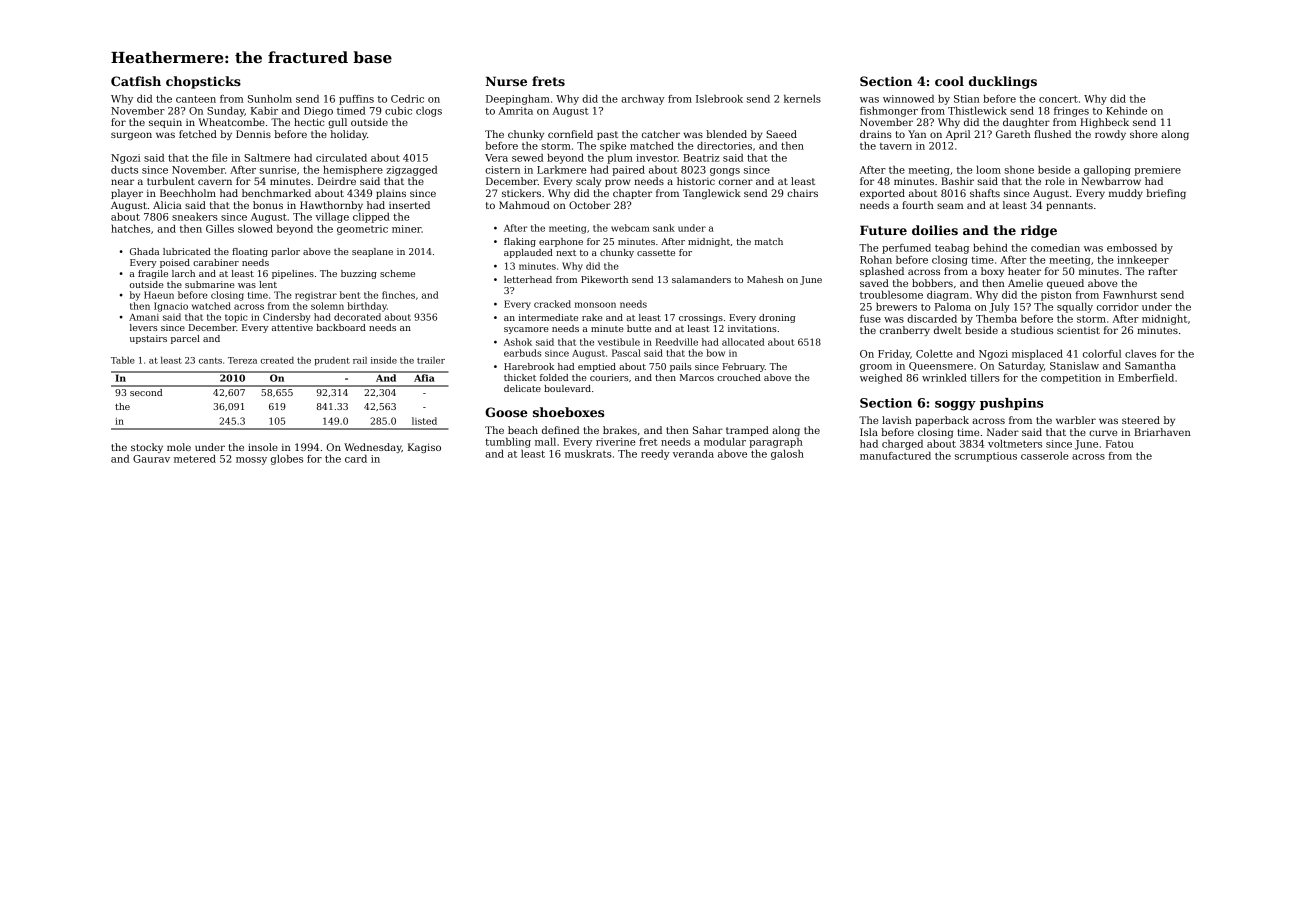 The width and height of the document is (1308, 924). Describe the element at coordinates (1003, 82) in the document. I see `ducklings` at that location.
